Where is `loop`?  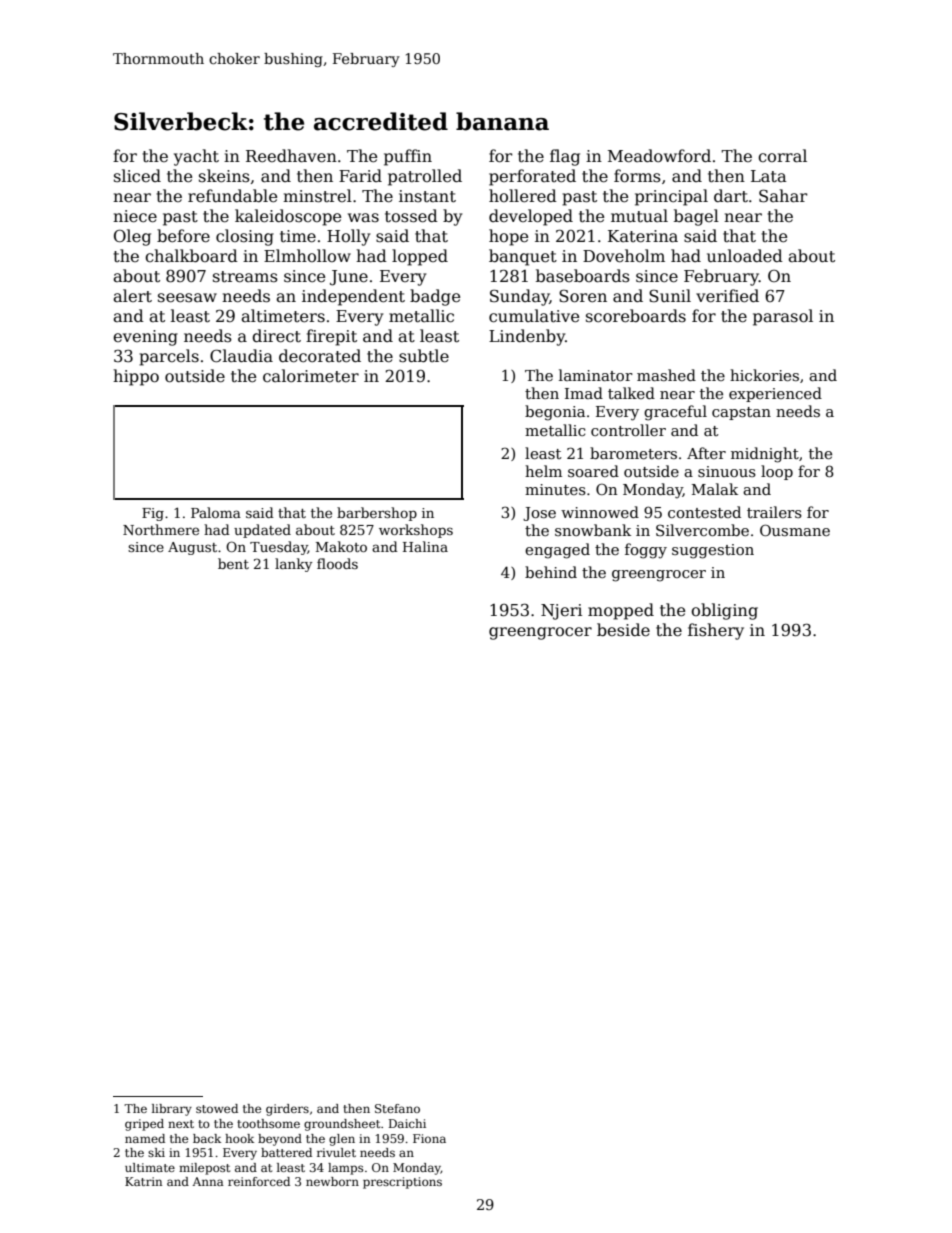
loop is located at coordinates (777, 472).
